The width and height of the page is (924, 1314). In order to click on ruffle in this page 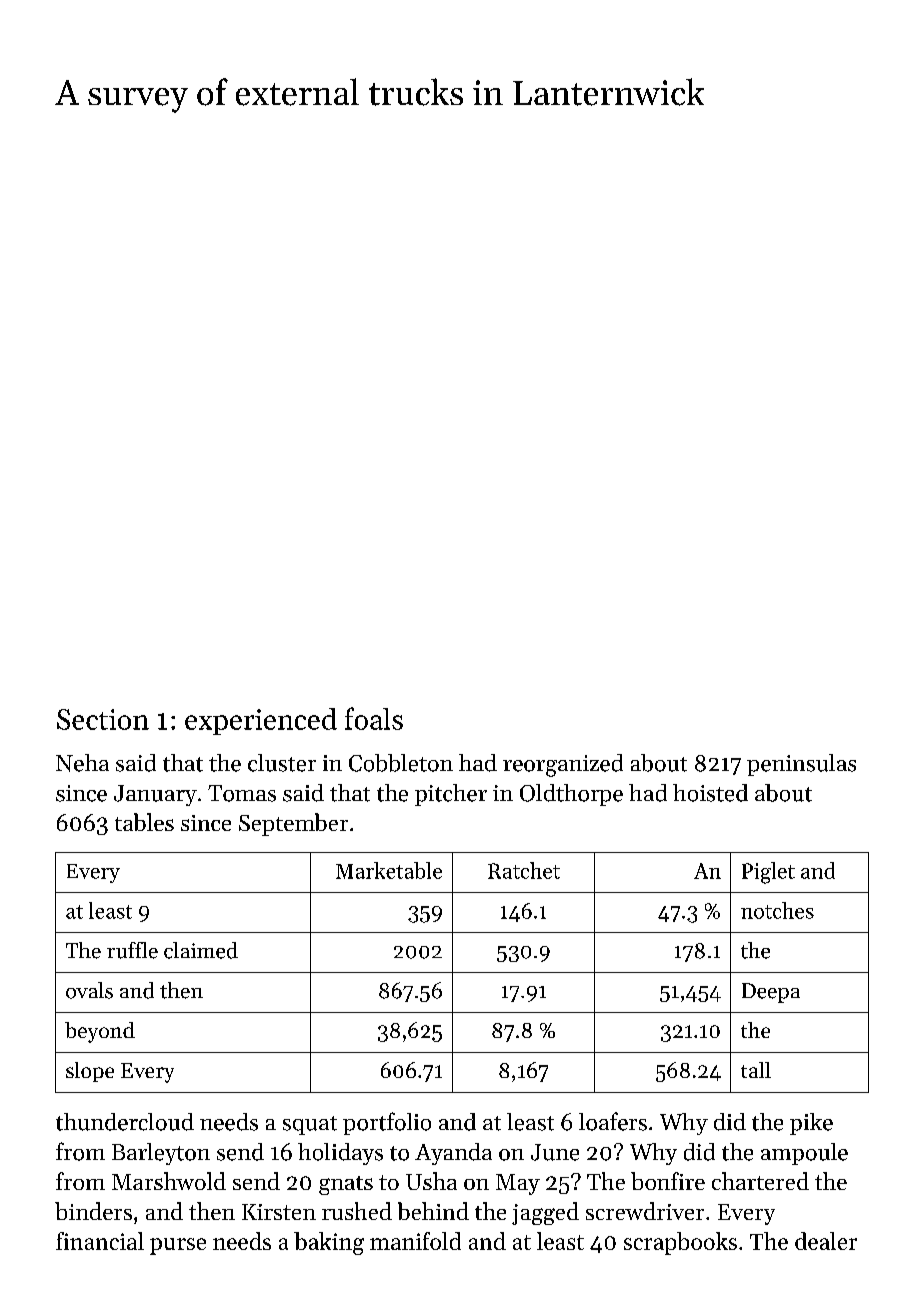, I will do `click(132, 950)`.
